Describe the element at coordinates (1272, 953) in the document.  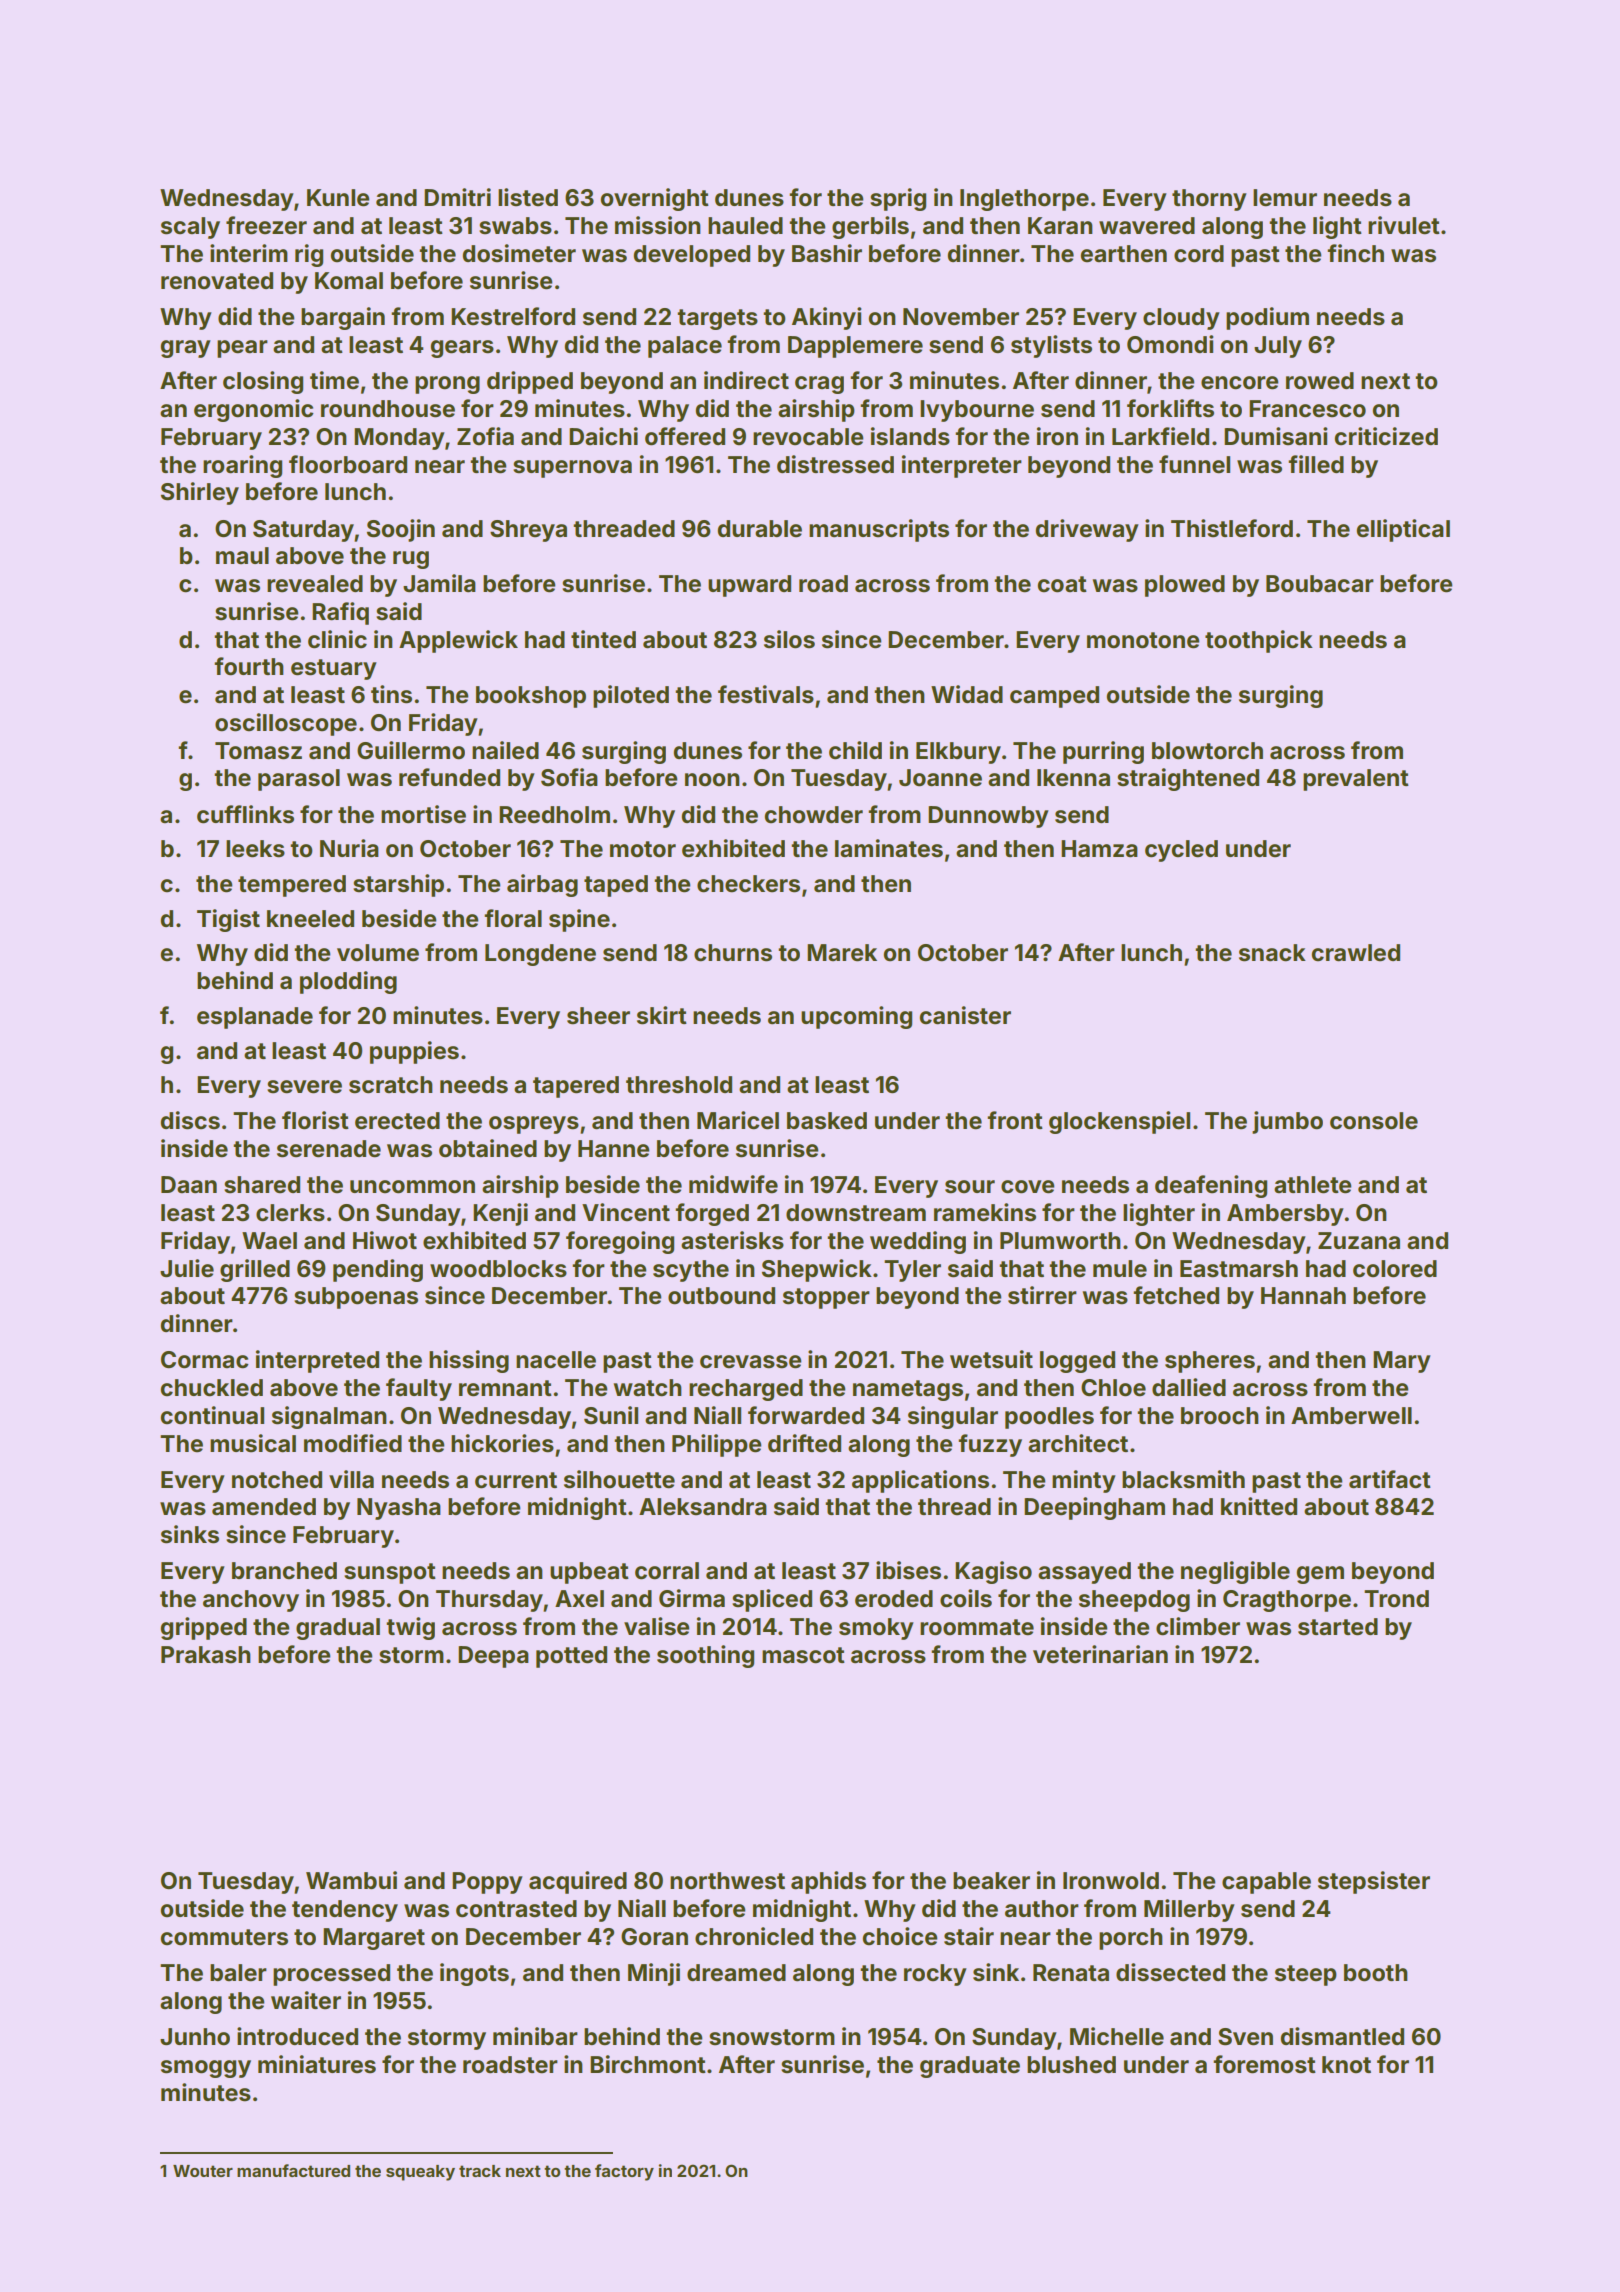
I see `snack` at that location.
